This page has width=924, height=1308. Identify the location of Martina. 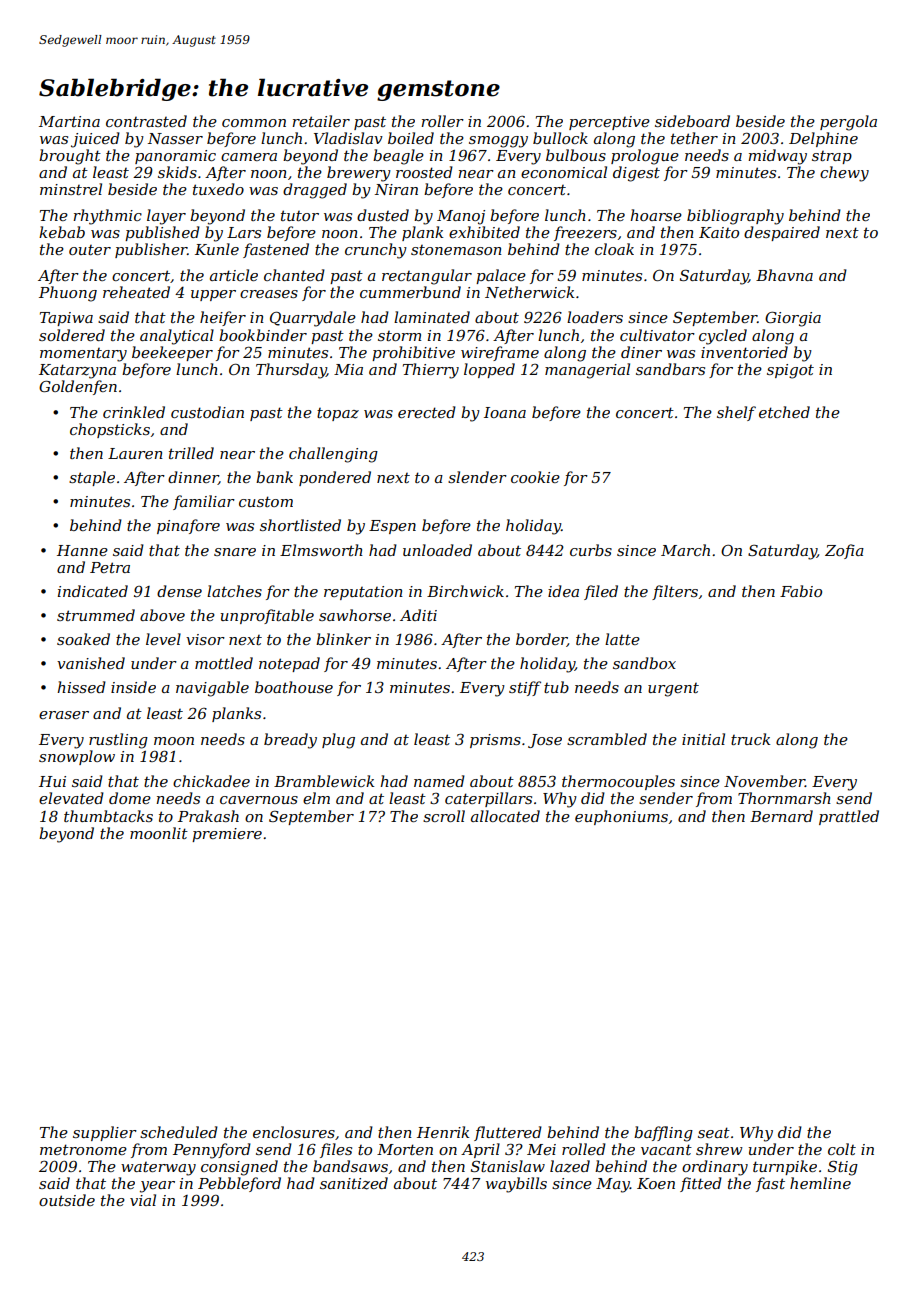
(69, 121).
